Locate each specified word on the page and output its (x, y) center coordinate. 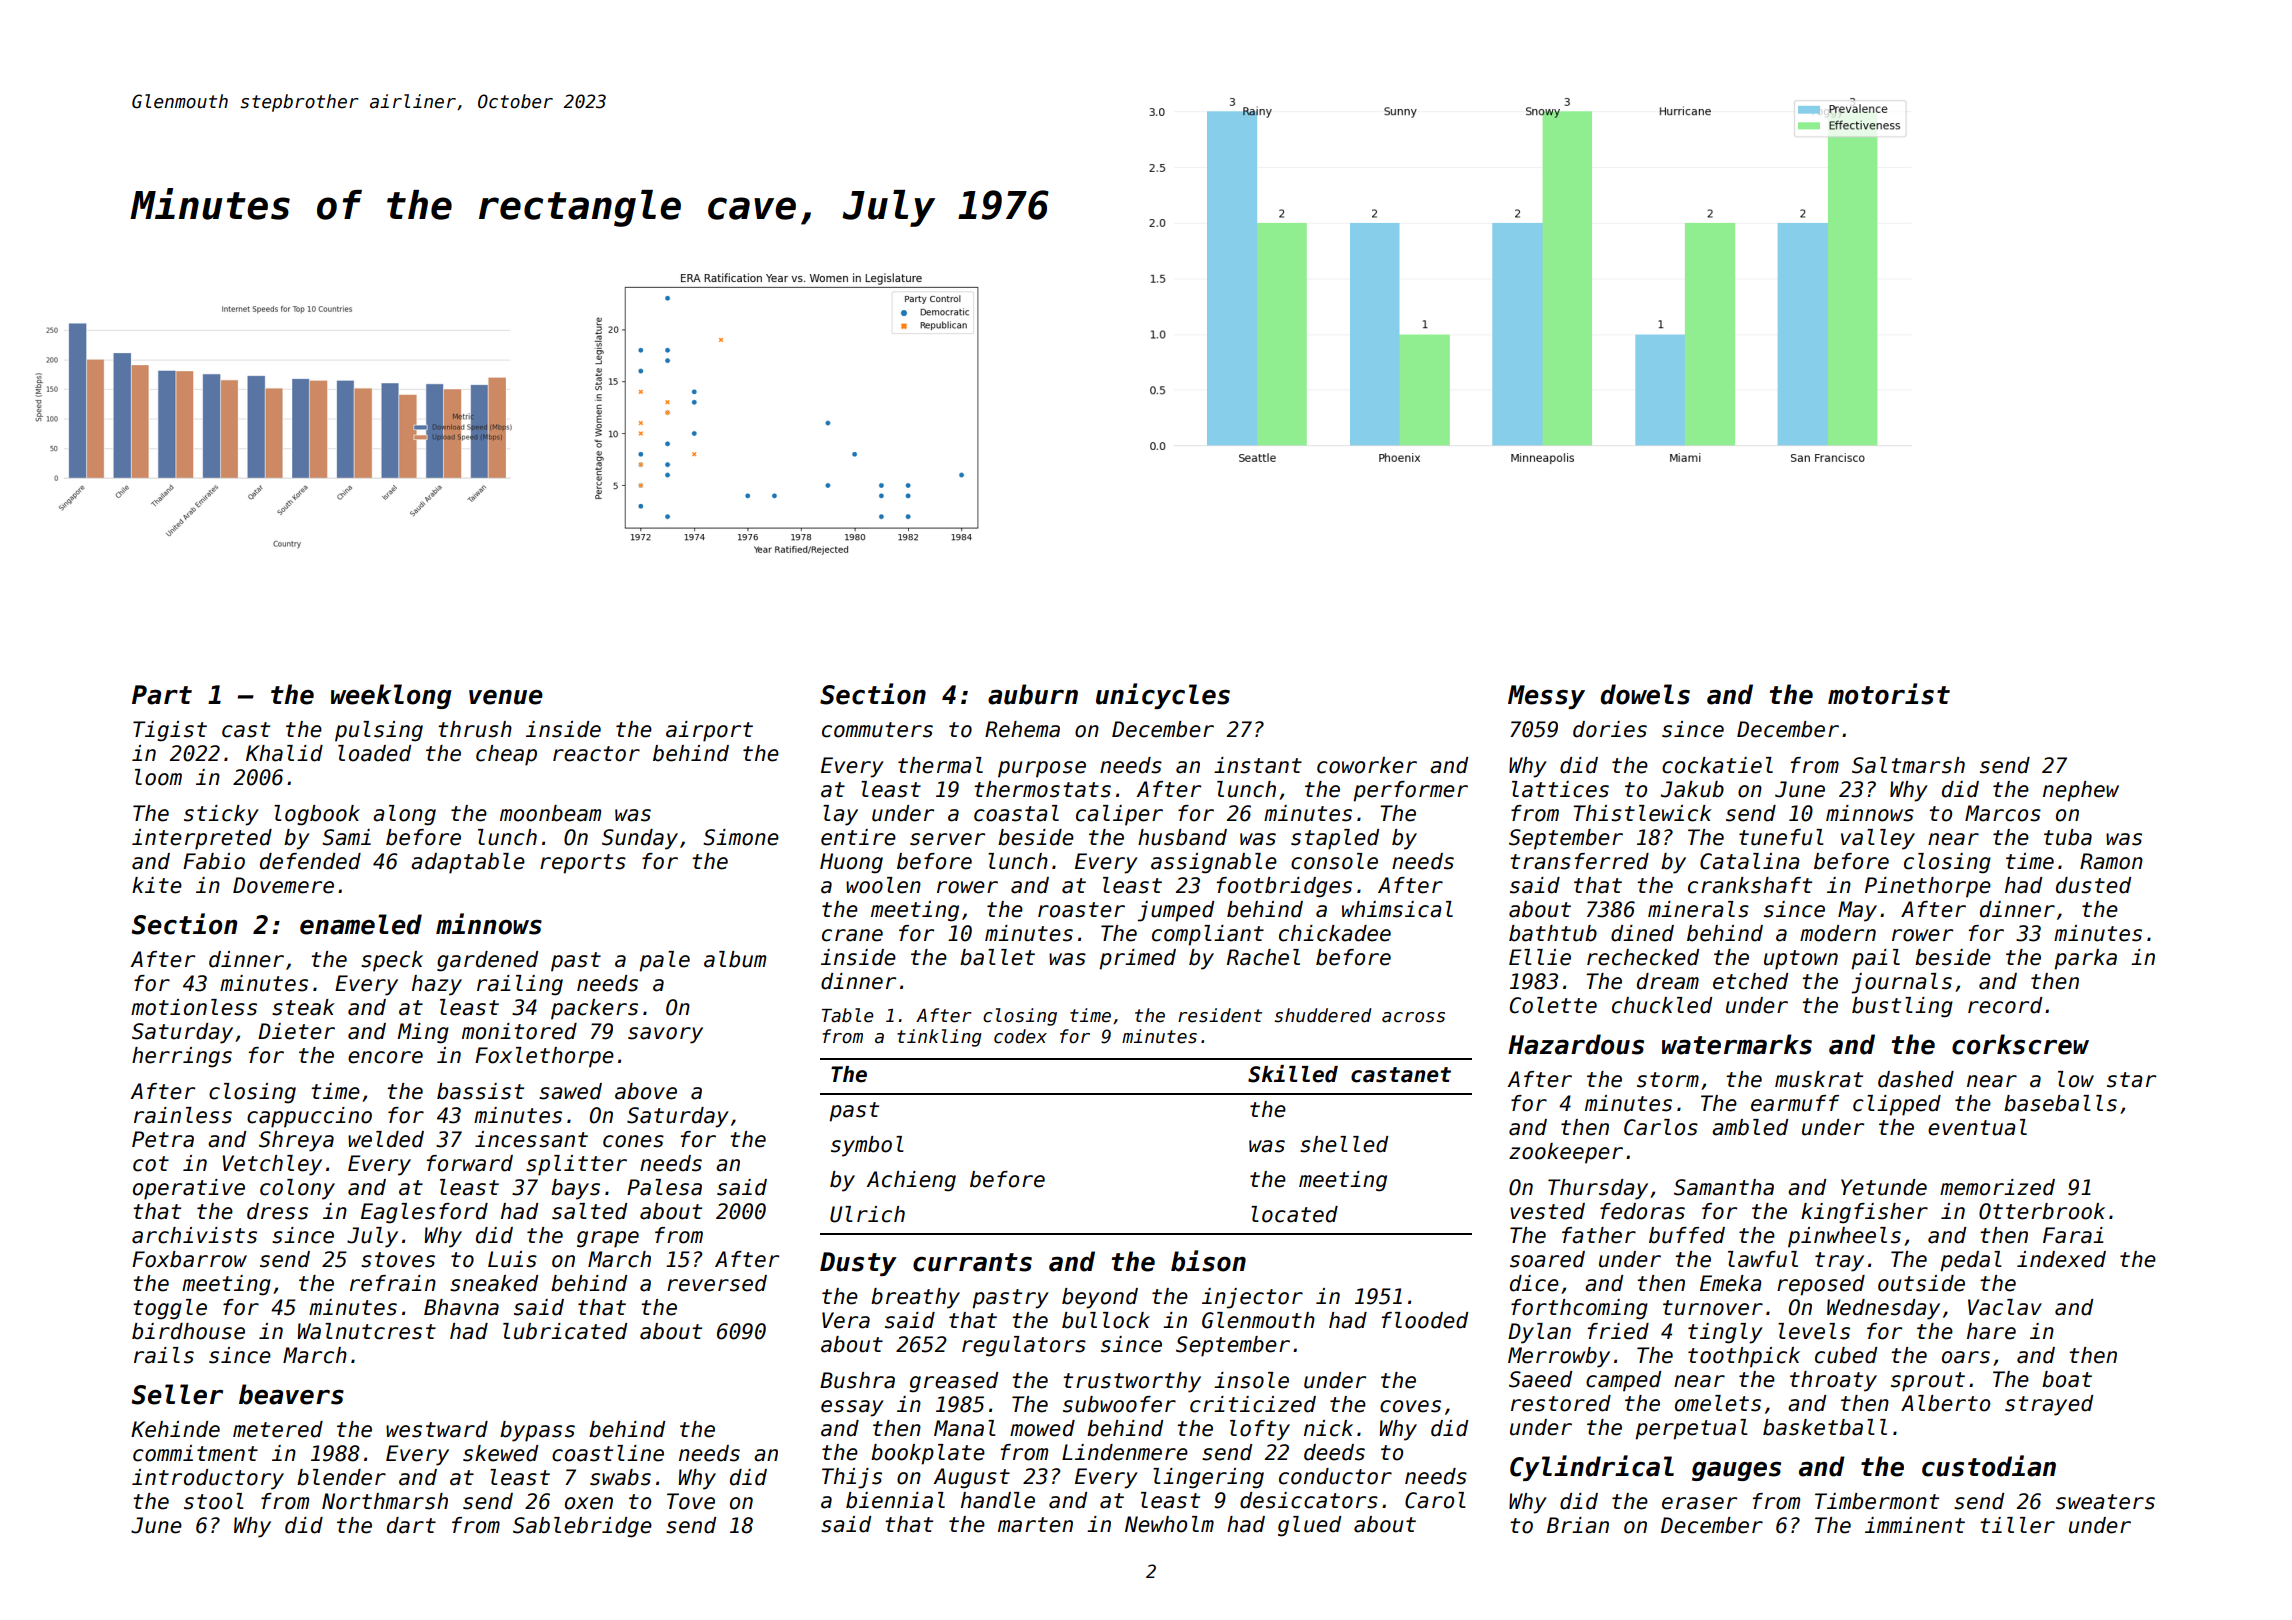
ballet (997, 957)
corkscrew (2020, 1044)
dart (411, 1525)
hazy (437, 985)
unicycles (1163, 696)
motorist (1889, 694)
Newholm (1169, 1524)
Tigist (170, 731)
